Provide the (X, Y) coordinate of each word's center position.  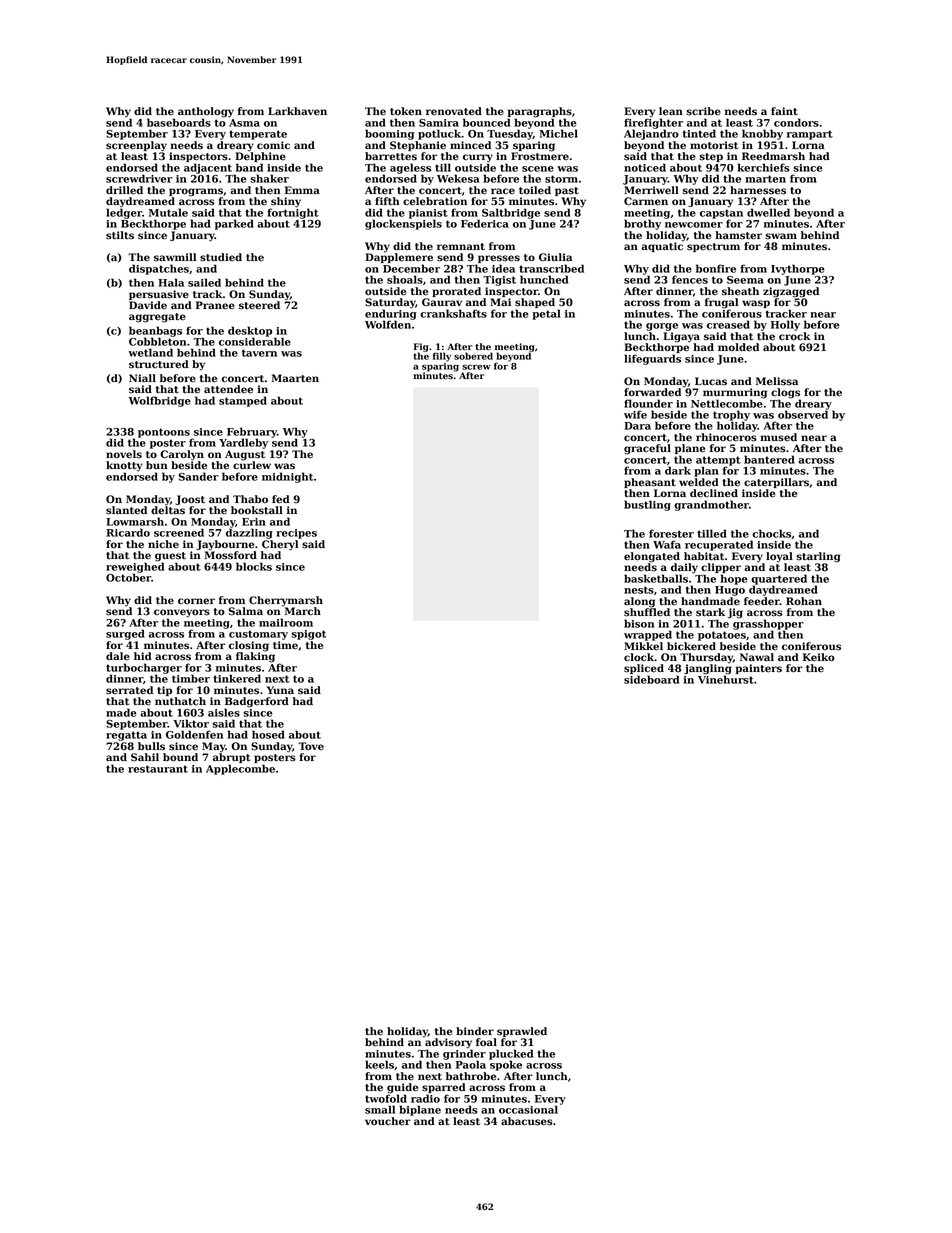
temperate (258, 135)
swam (781, 236)
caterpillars (776, 483)
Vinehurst (726, 679)
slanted (126, 510)
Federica (485, 223)
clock (639, 657)
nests (639, 590)
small (380, 1109)
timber (191, 678)
